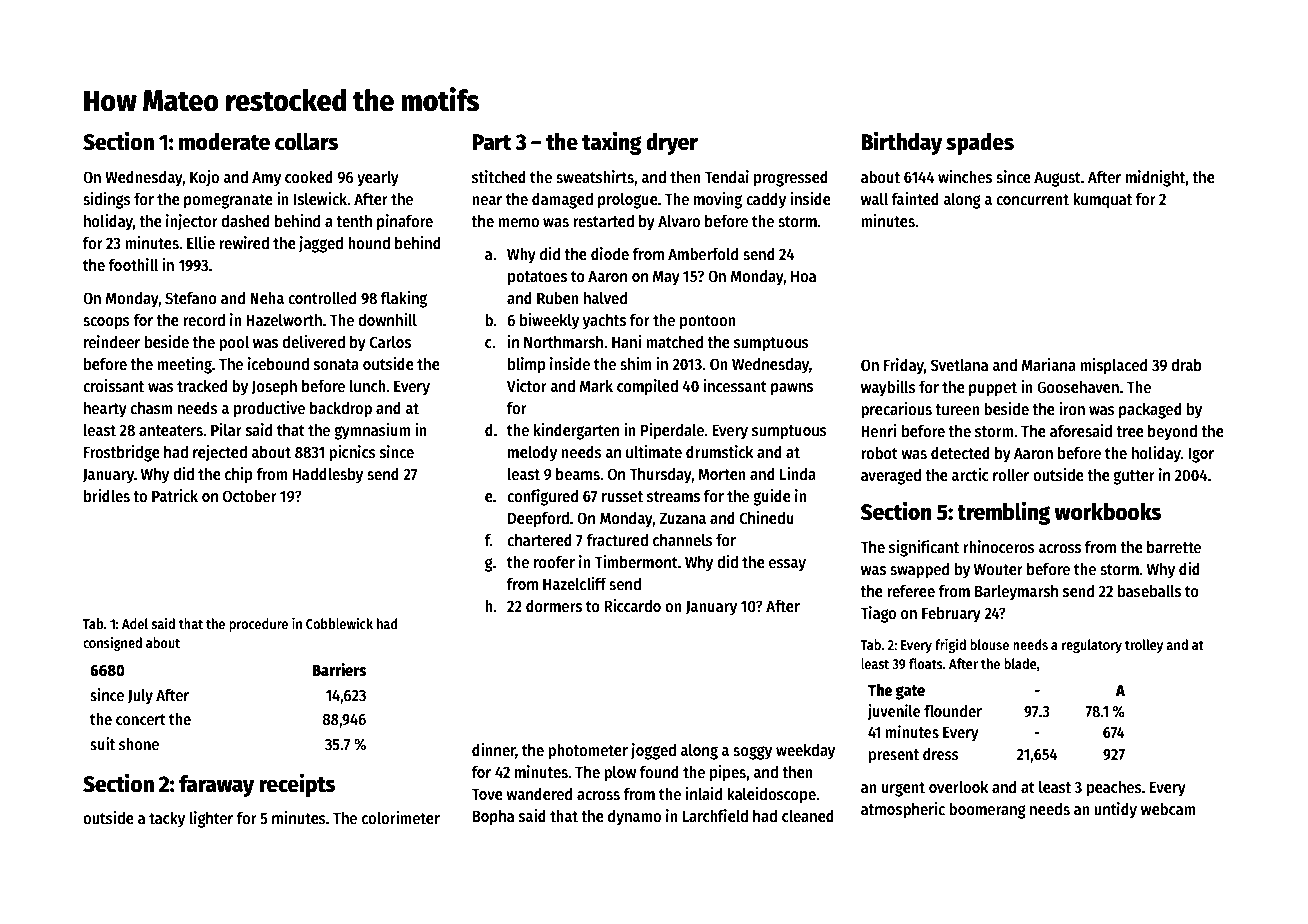 This screenshot has height=924, width=1308. I want to click on guide, so click(772, 497).
